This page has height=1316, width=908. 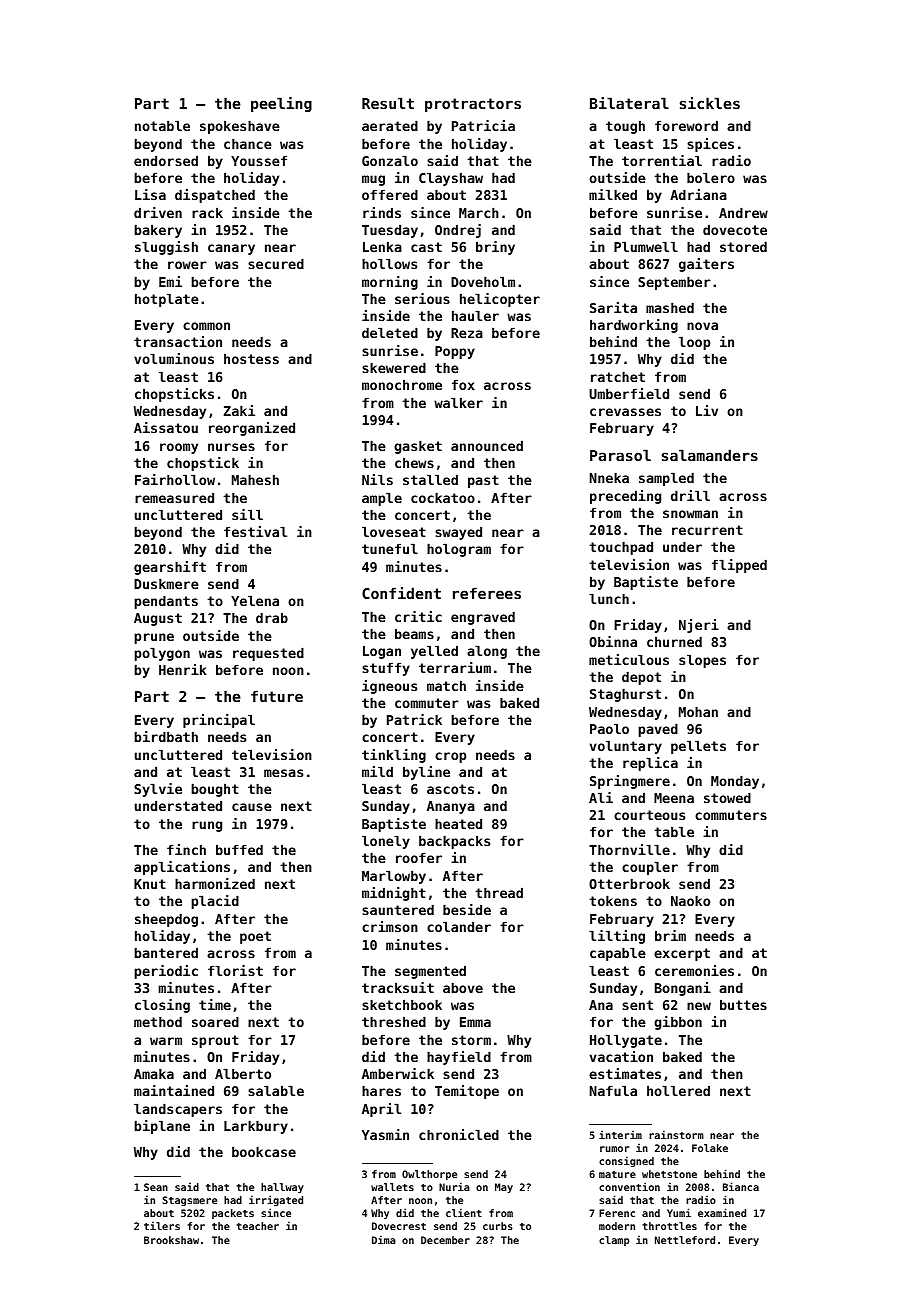 I want to click on poet, so click(x=255, y=937).
